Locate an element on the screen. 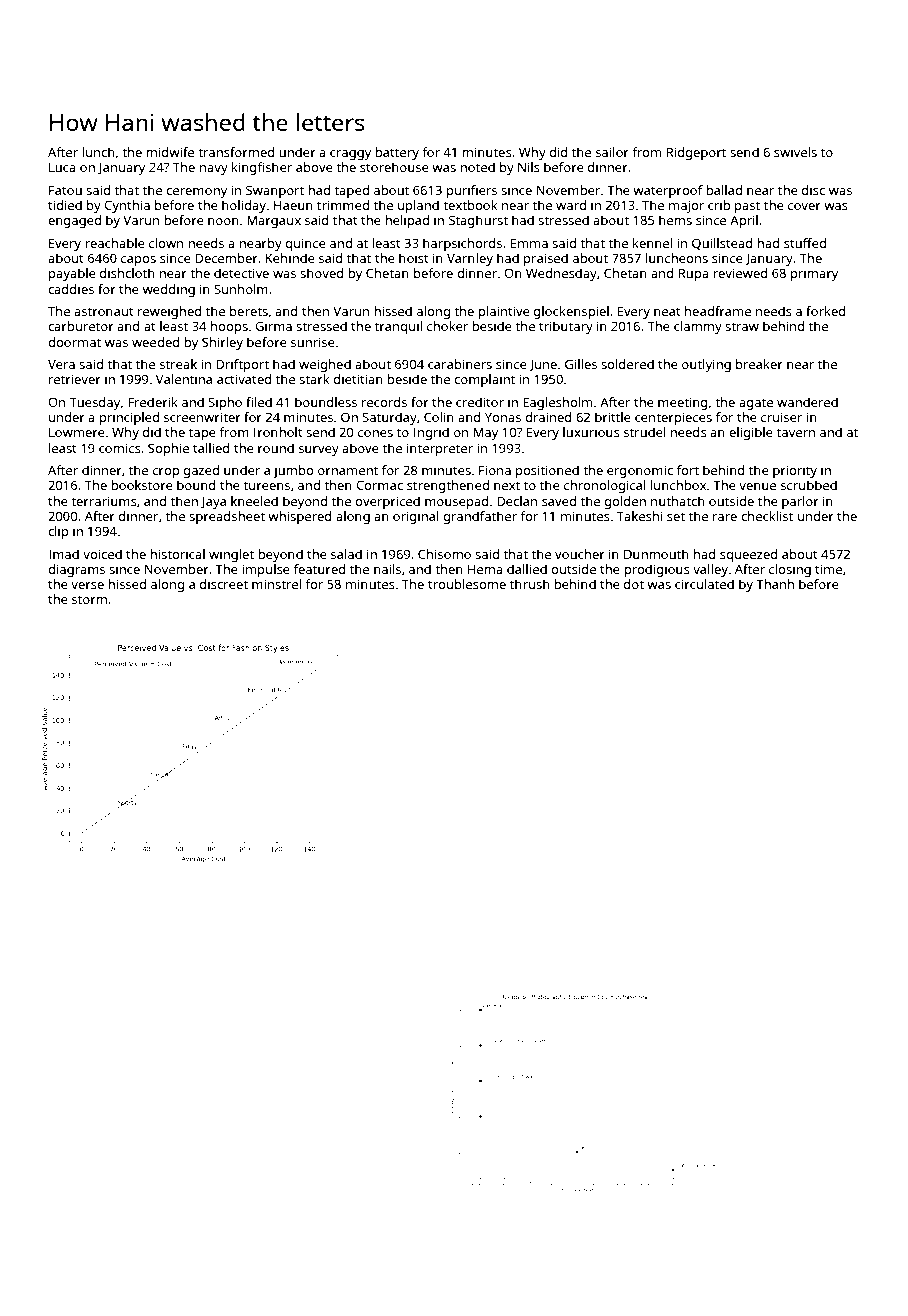 Image resolution: width=908 pixels, height=1316 pixels. swivels is located at coordinates (795, 152).
